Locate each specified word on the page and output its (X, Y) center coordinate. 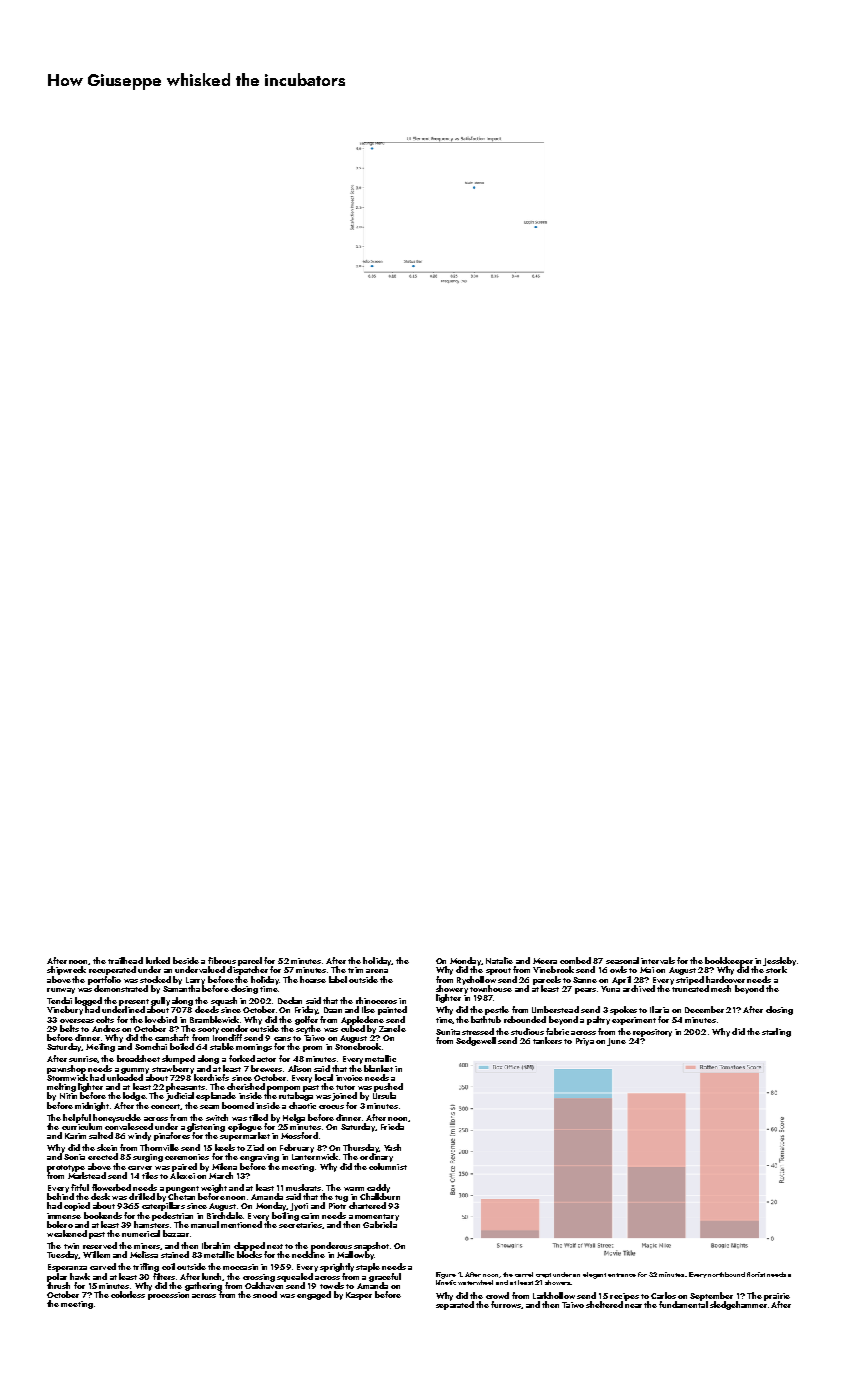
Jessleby (779, 962)
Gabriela (380, 1224)
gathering (203, 1286)
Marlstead (87, 1175)
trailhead (125, 960)
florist (756, 1274)
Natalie (499, 960)
